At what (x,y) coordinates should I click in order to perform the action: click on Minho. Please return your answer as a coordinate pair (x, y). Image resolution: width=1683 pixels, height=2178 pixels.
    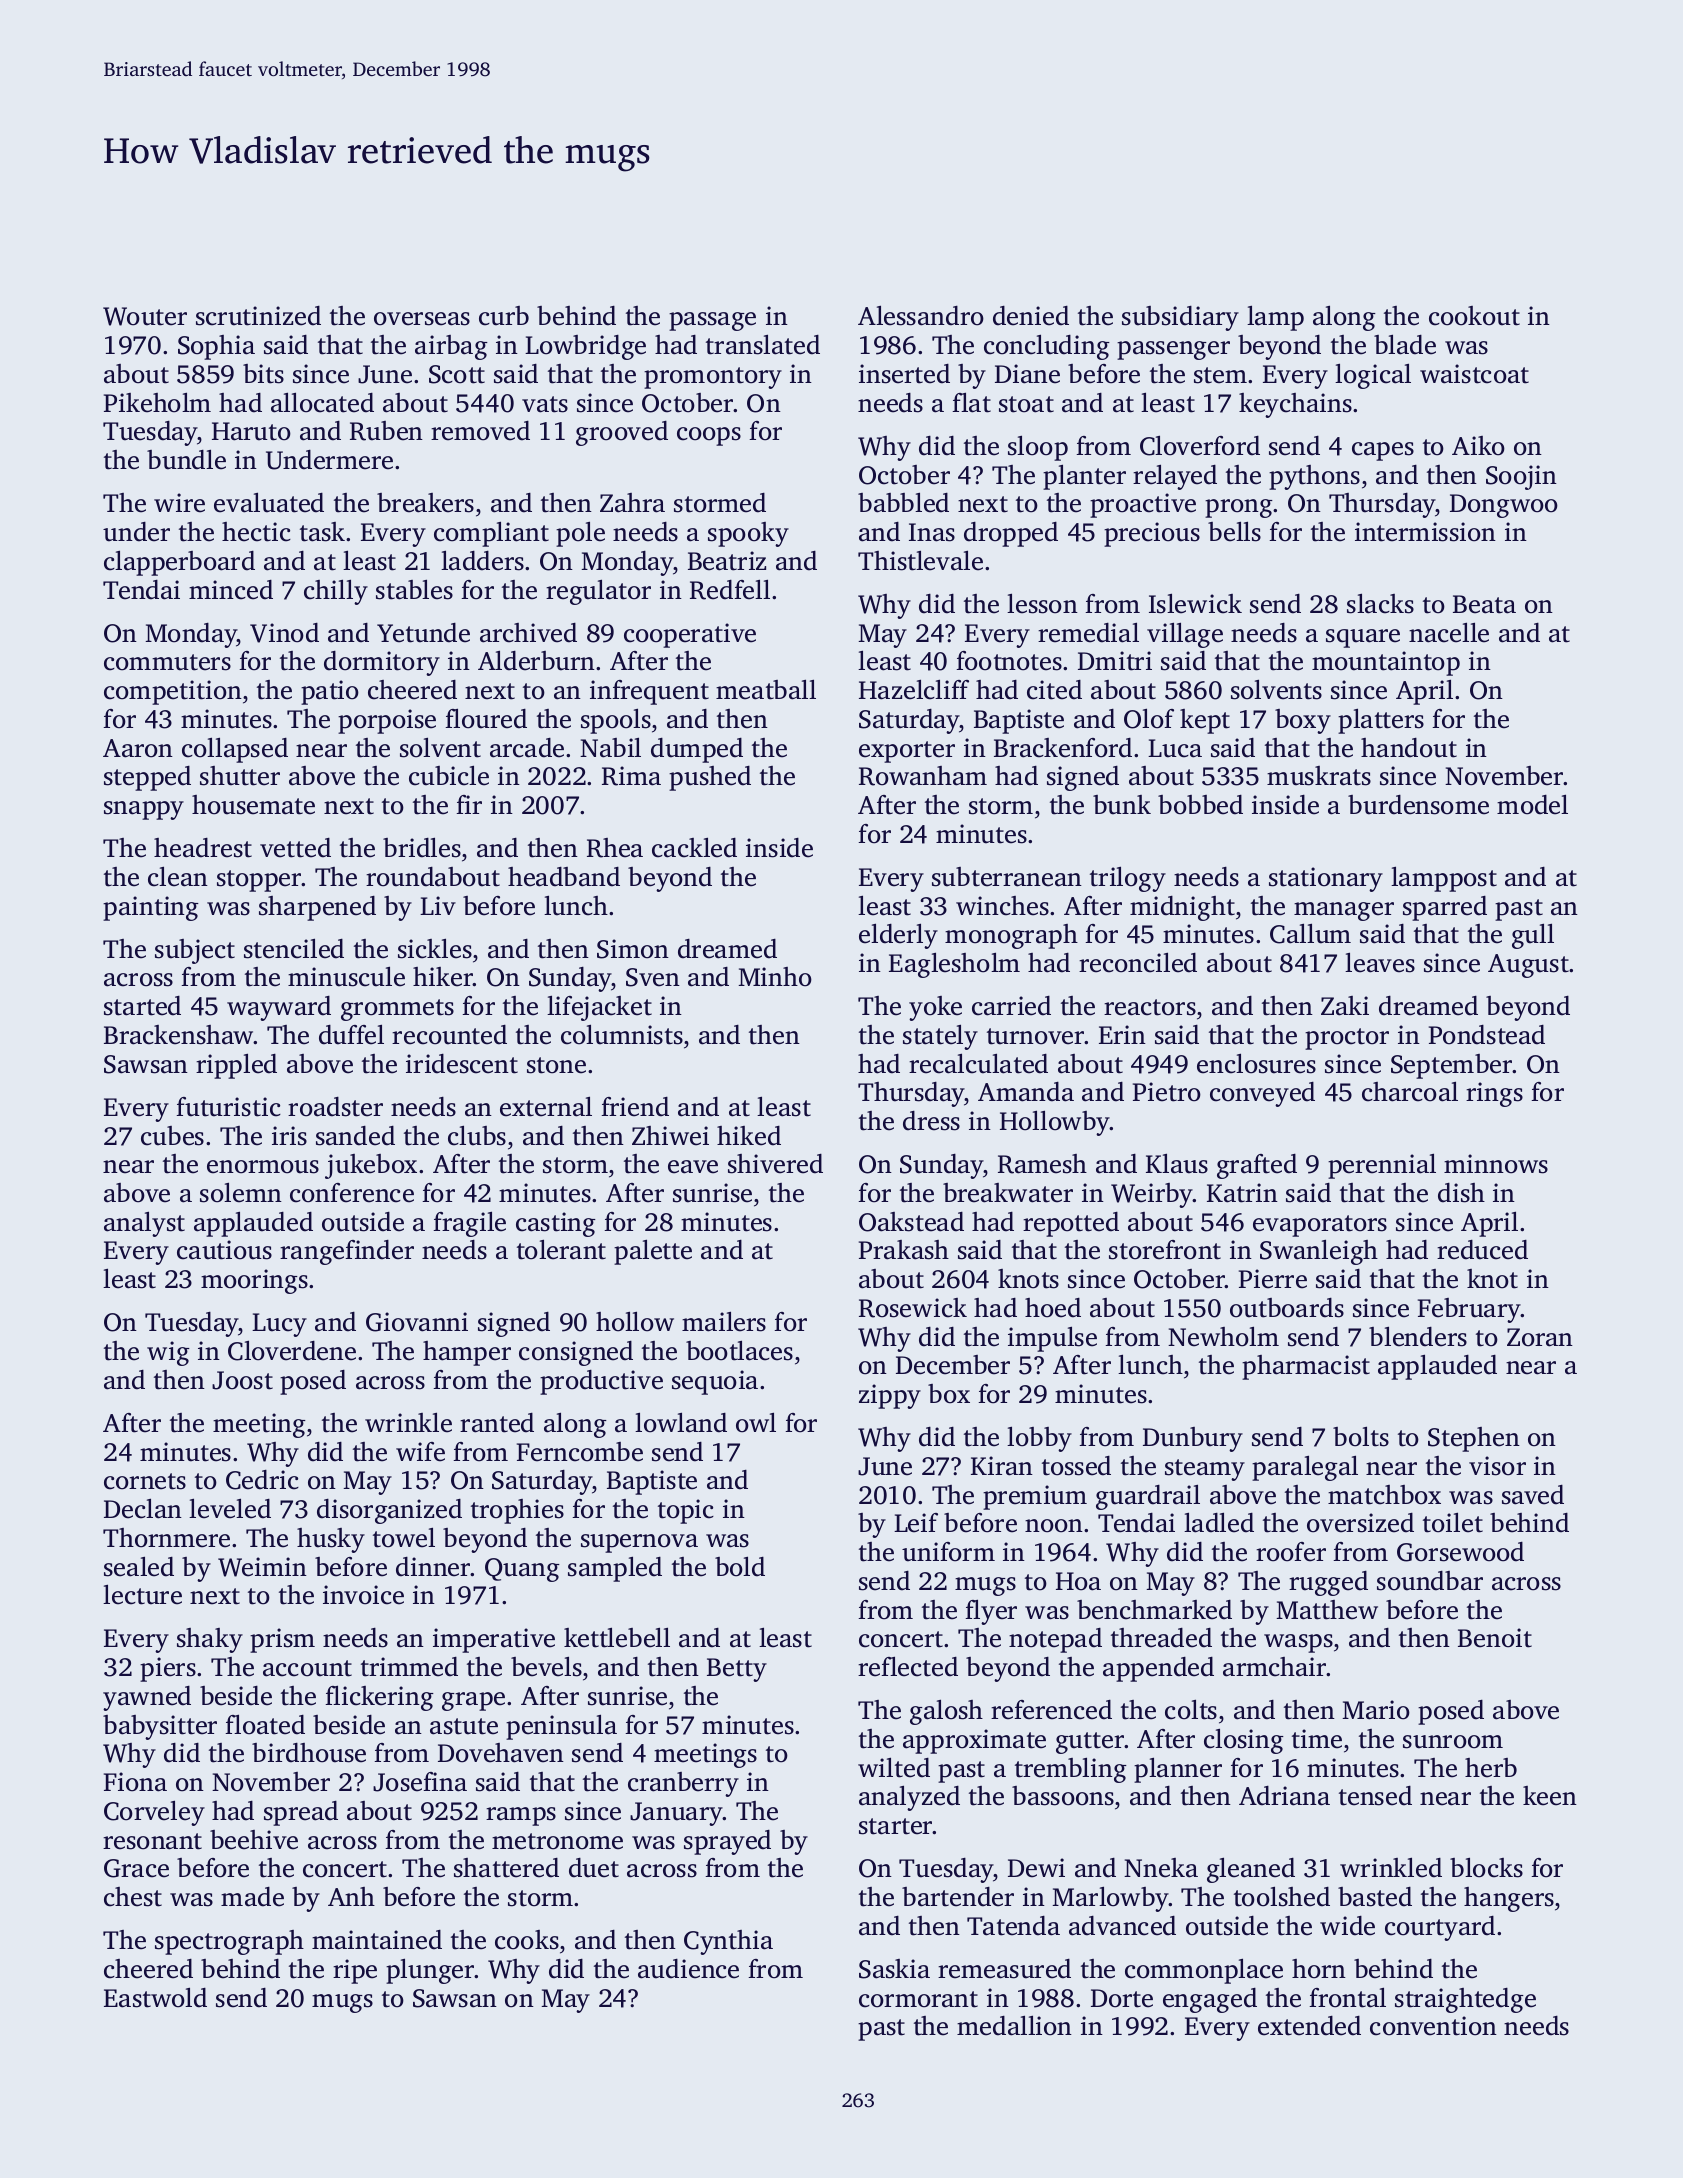
    Looking at the image, I should click on (775, 977).
